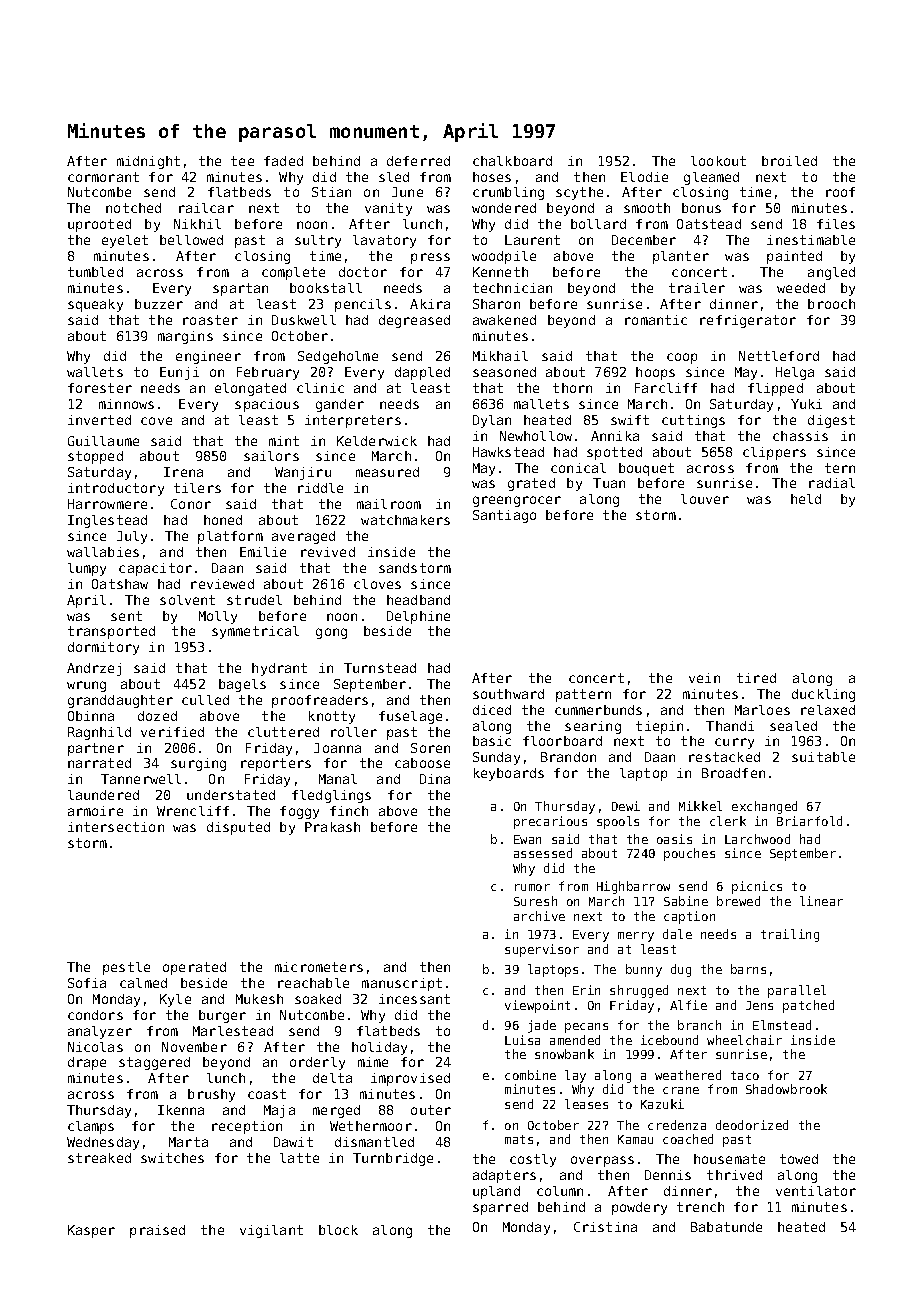  I want to click on gander, so click(340, 405).
